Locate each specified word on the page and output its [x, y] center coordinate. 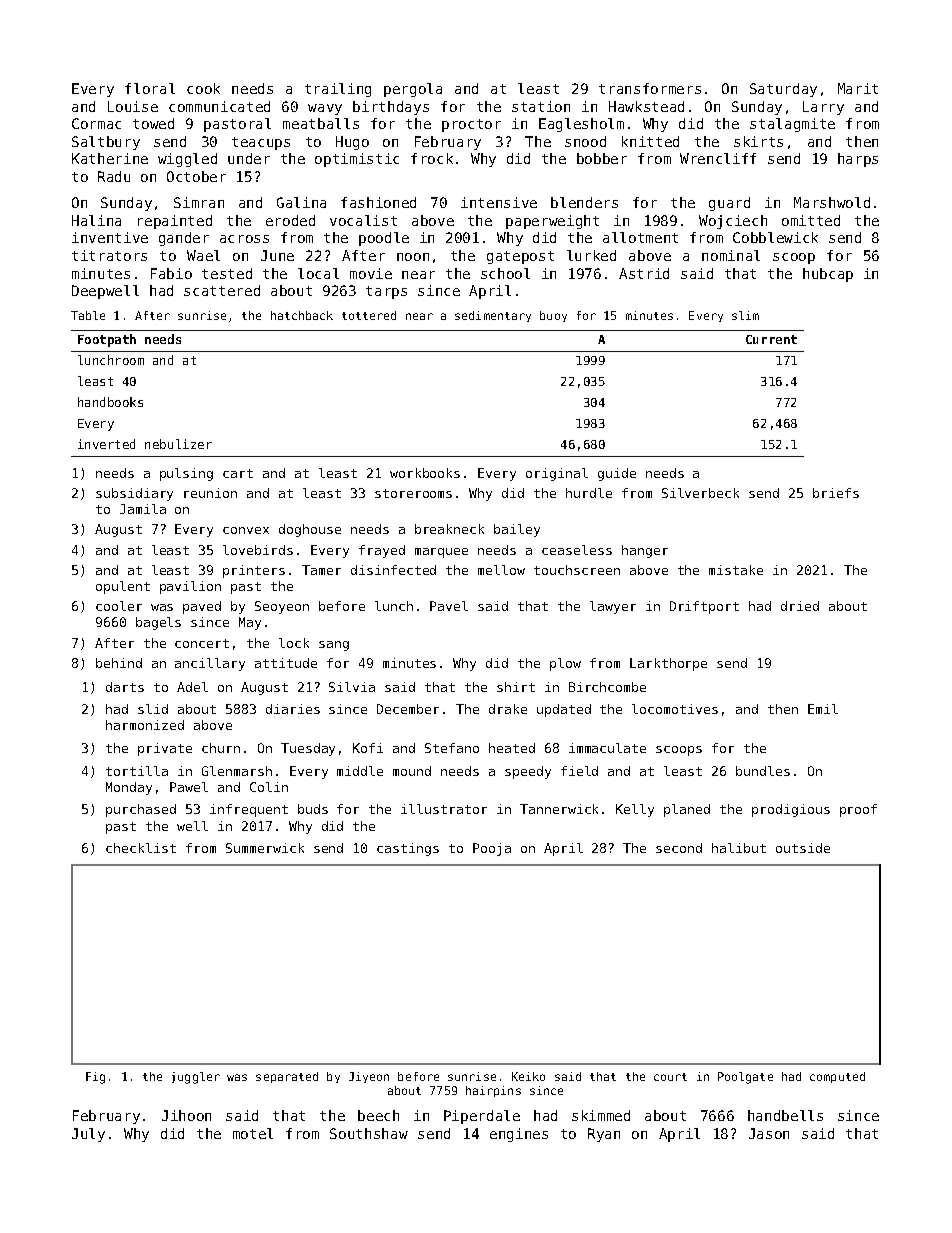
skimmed [601, 1115]
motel [253, 1133]
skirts [758, 141]
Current [771, 339]
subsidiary [134, 494]
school [505, 273]
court [670, 1077]
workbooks [425, 473]
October [196, 176]
